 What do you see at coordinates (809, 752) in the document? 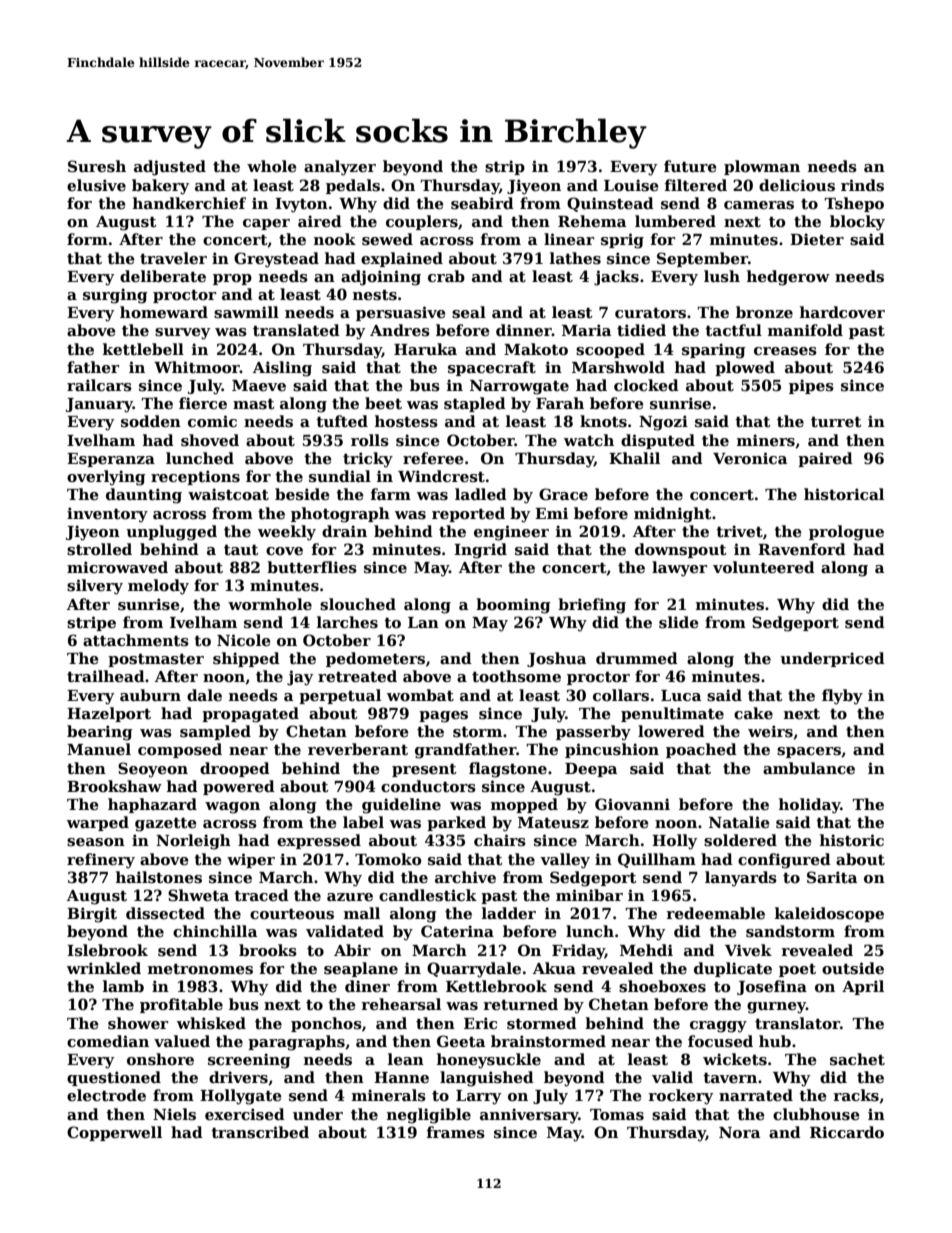
I see `spacers` at bounding box center [809, 752].
